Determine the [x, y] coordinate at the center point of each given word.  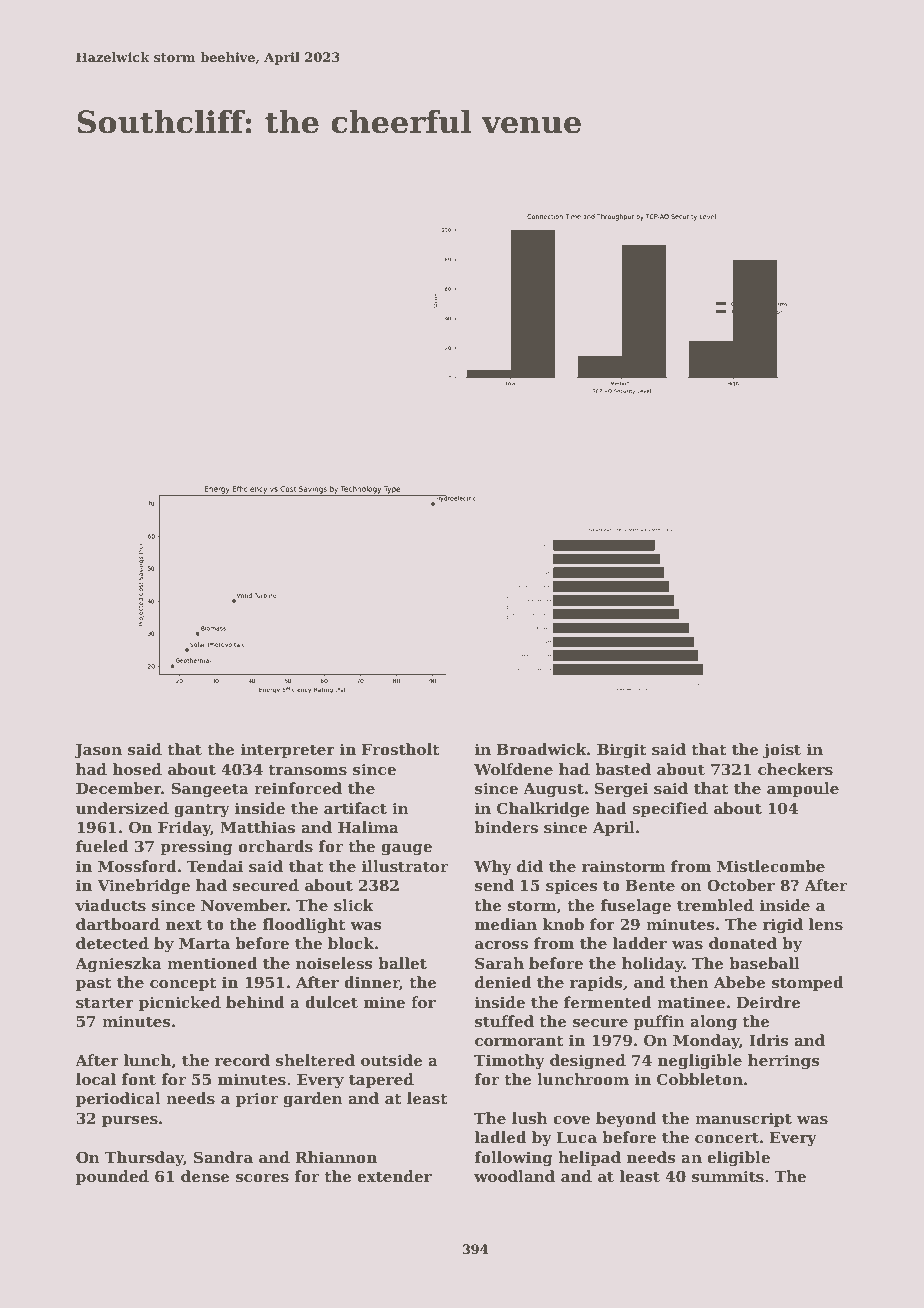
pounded [112, 1177]
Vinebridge [143, 887]
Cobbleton [700, 1079]
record [242, 1060]
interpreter [288, 750]
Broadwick [542, 749]
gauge [406, 850]
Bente [650, 886]
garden [313, 1100]
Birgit [622, 751]
